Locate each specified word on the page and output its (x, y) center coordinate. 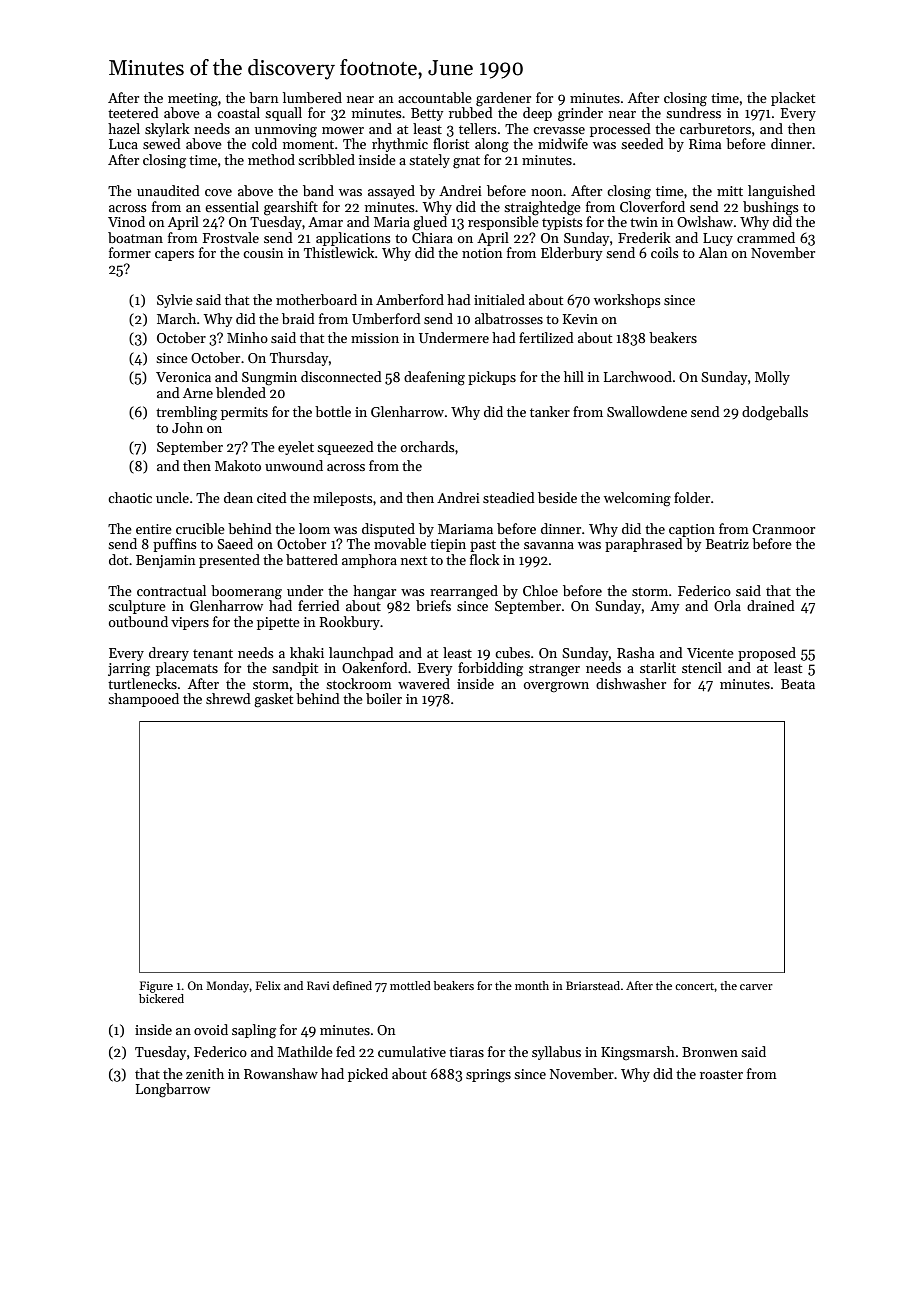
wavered (424, 683)
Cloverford (652, 206)
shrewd (228, 698)
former (130, 252)
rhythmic (400, 145)
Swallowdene (647, 411)
